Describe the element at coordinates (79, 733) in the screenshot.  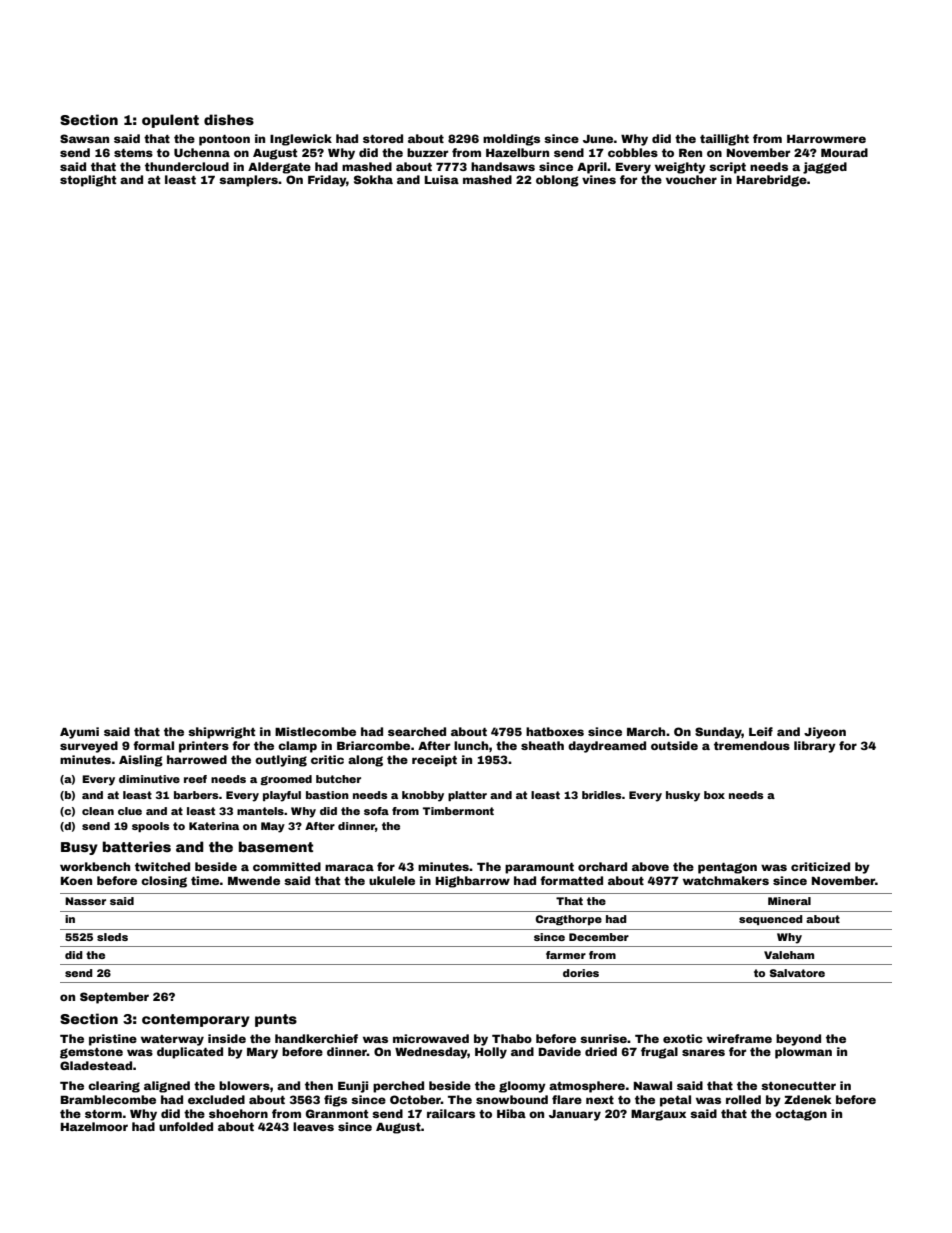
I see `Ayumi` at that location.
